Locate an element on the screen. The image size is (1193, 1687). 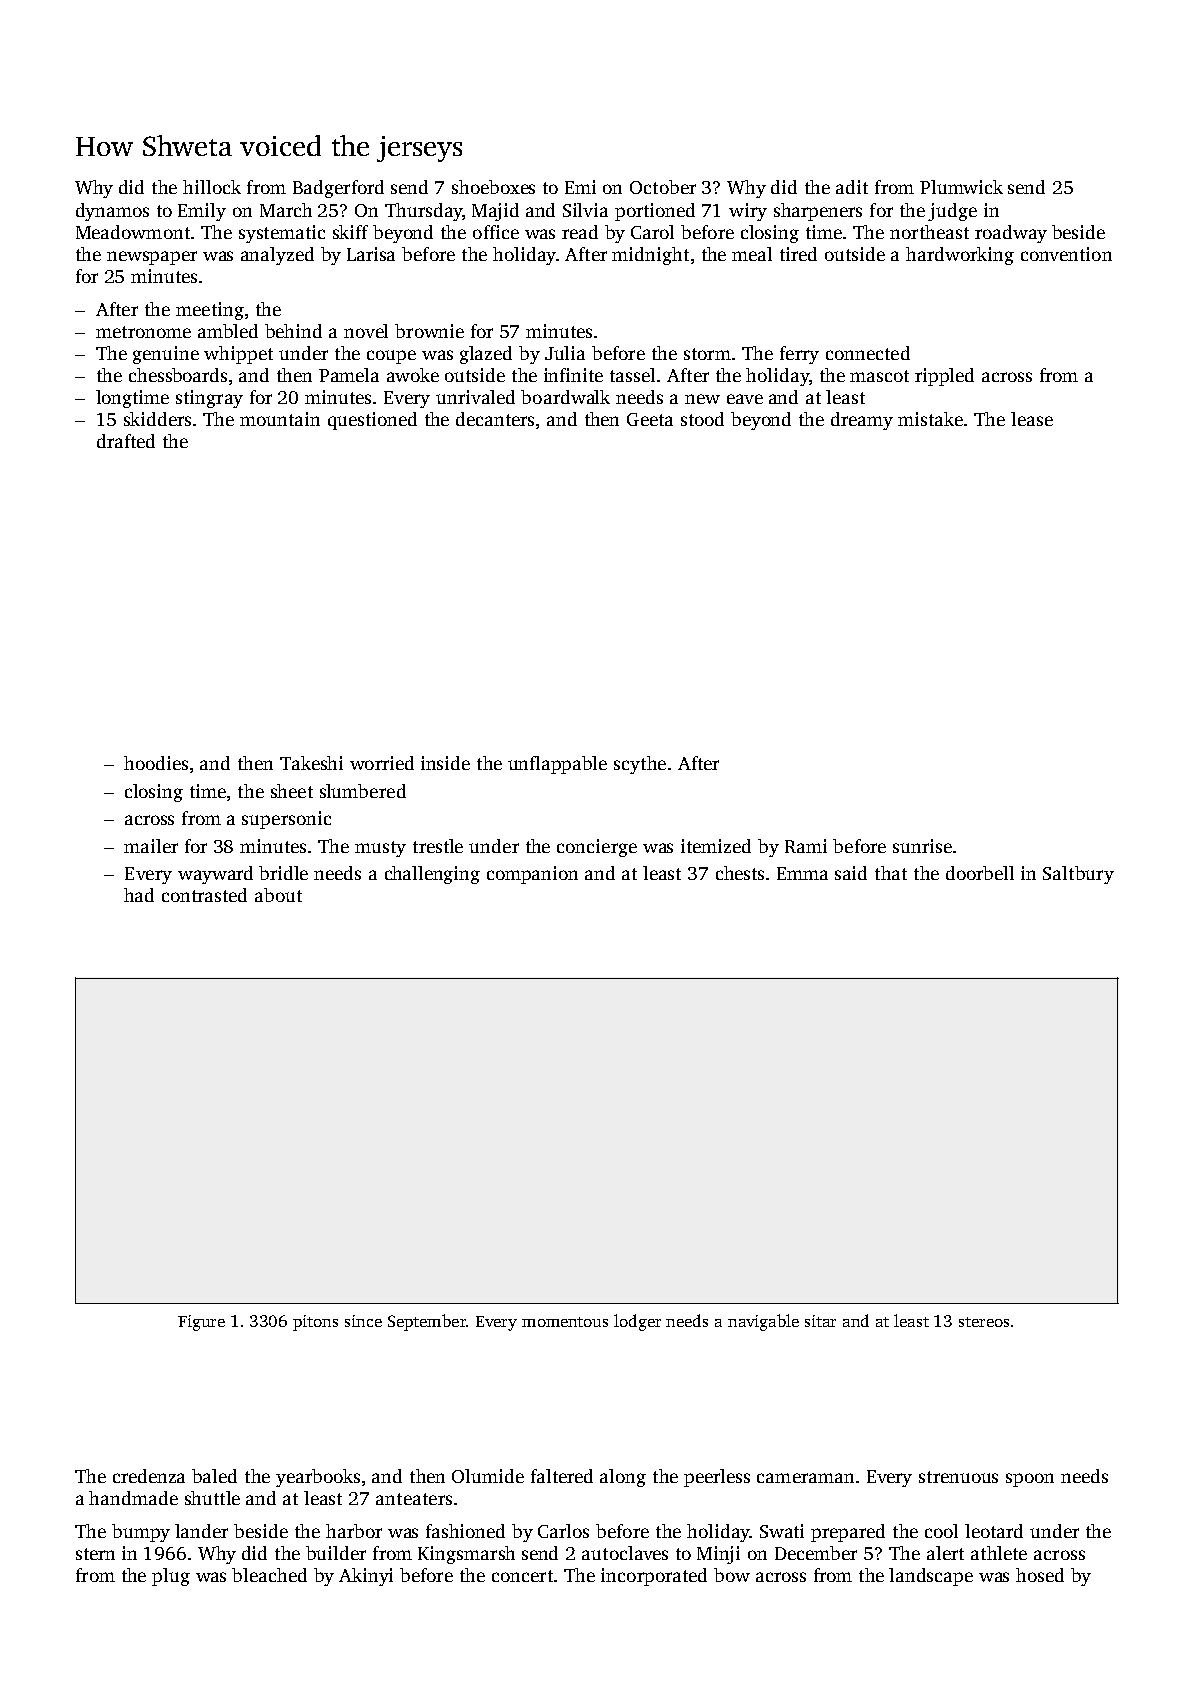
wayward is located at coordinates (215, 875).
